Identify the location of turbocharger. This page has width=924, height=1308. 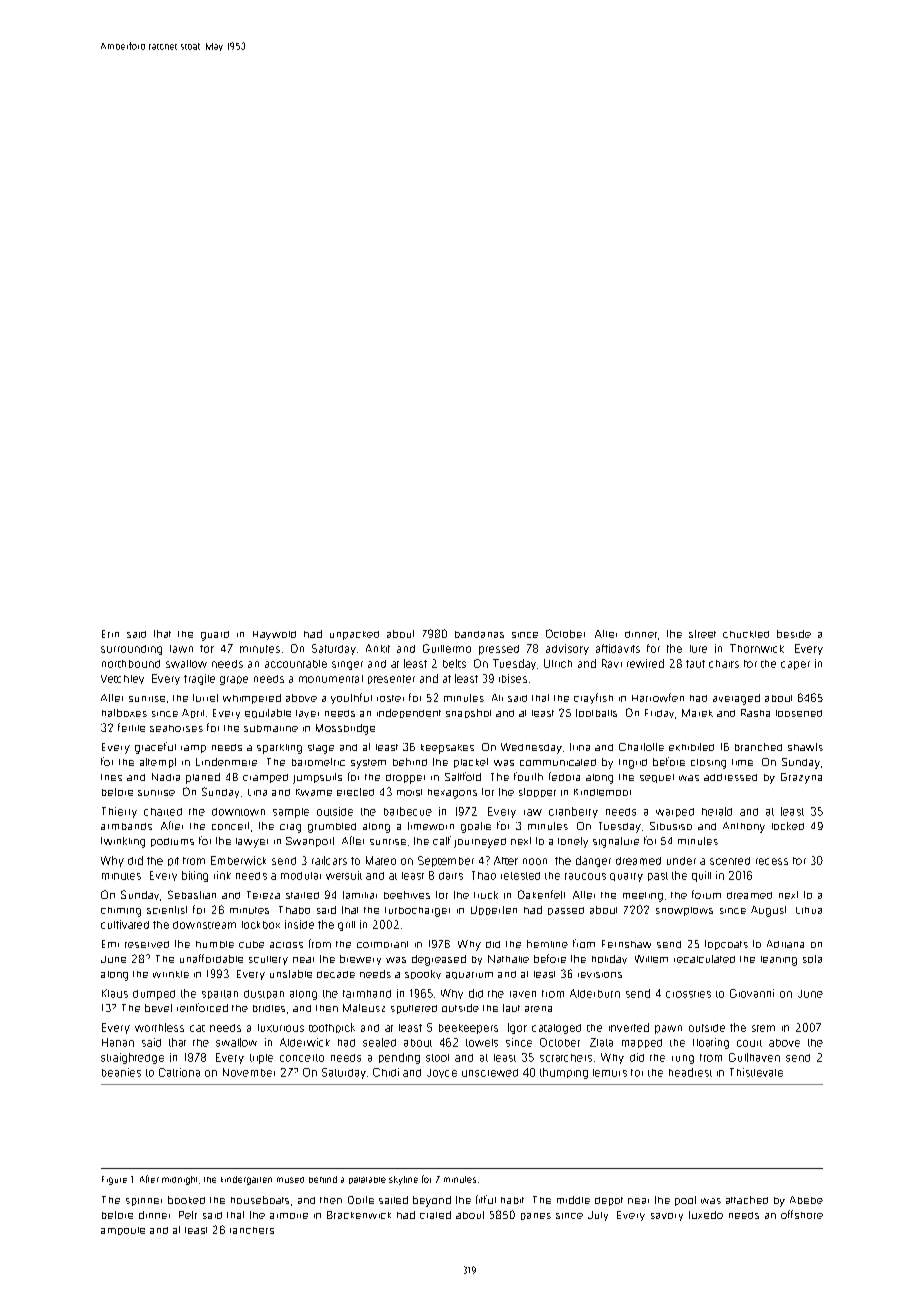
(417, 912).
